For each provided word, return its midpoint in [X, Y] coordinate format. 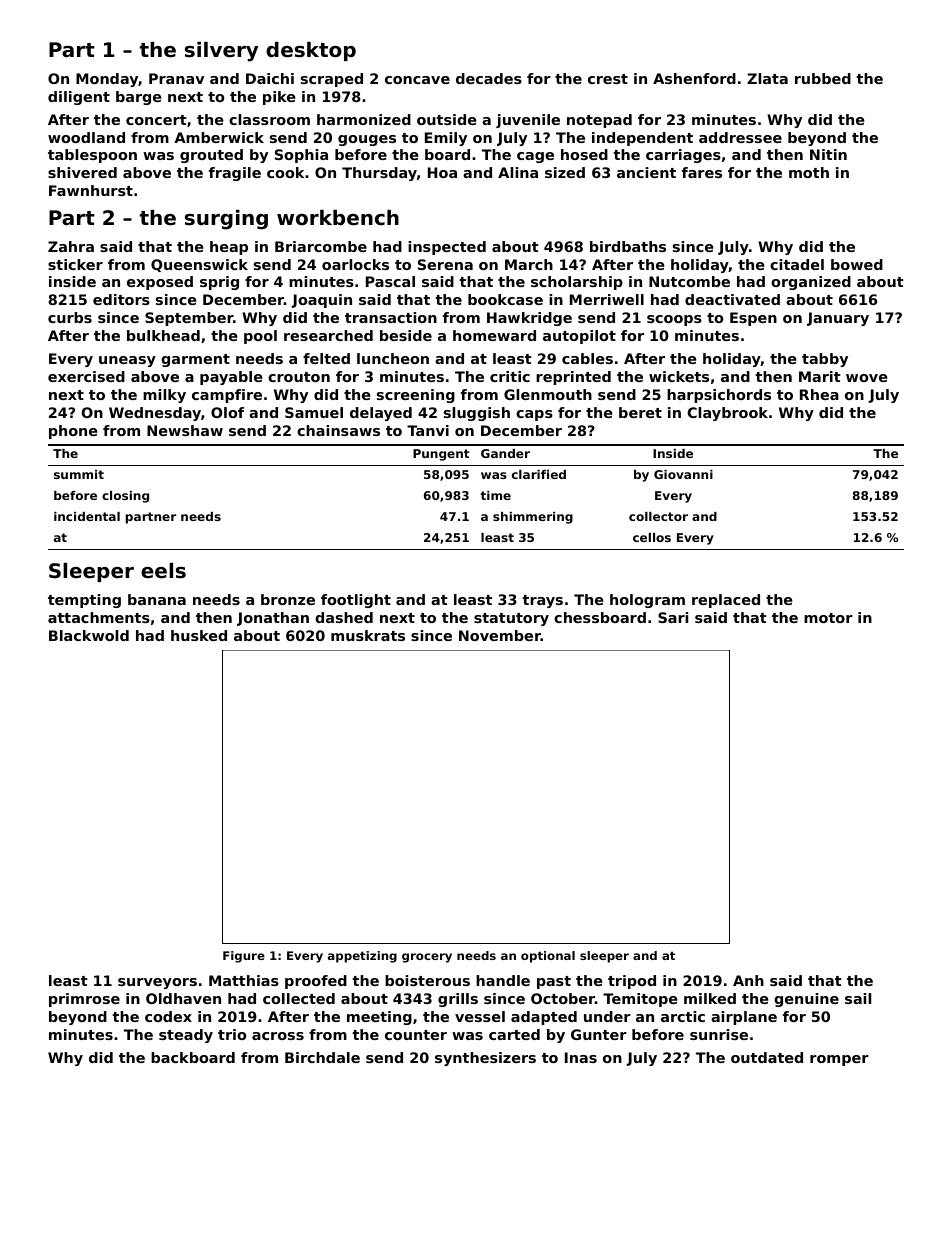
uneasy [127, 361]
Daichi [270, 78]
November [500, 635]
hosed [584, 154]
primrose [84, 1000]
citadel [797, 264]
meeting [379, 1018]
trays [542, 601]
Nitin [828, 154]
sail [858, 998]
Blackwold [89, 635]
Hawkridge [529, 319]
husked [199, 635]
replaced [726, 601]
